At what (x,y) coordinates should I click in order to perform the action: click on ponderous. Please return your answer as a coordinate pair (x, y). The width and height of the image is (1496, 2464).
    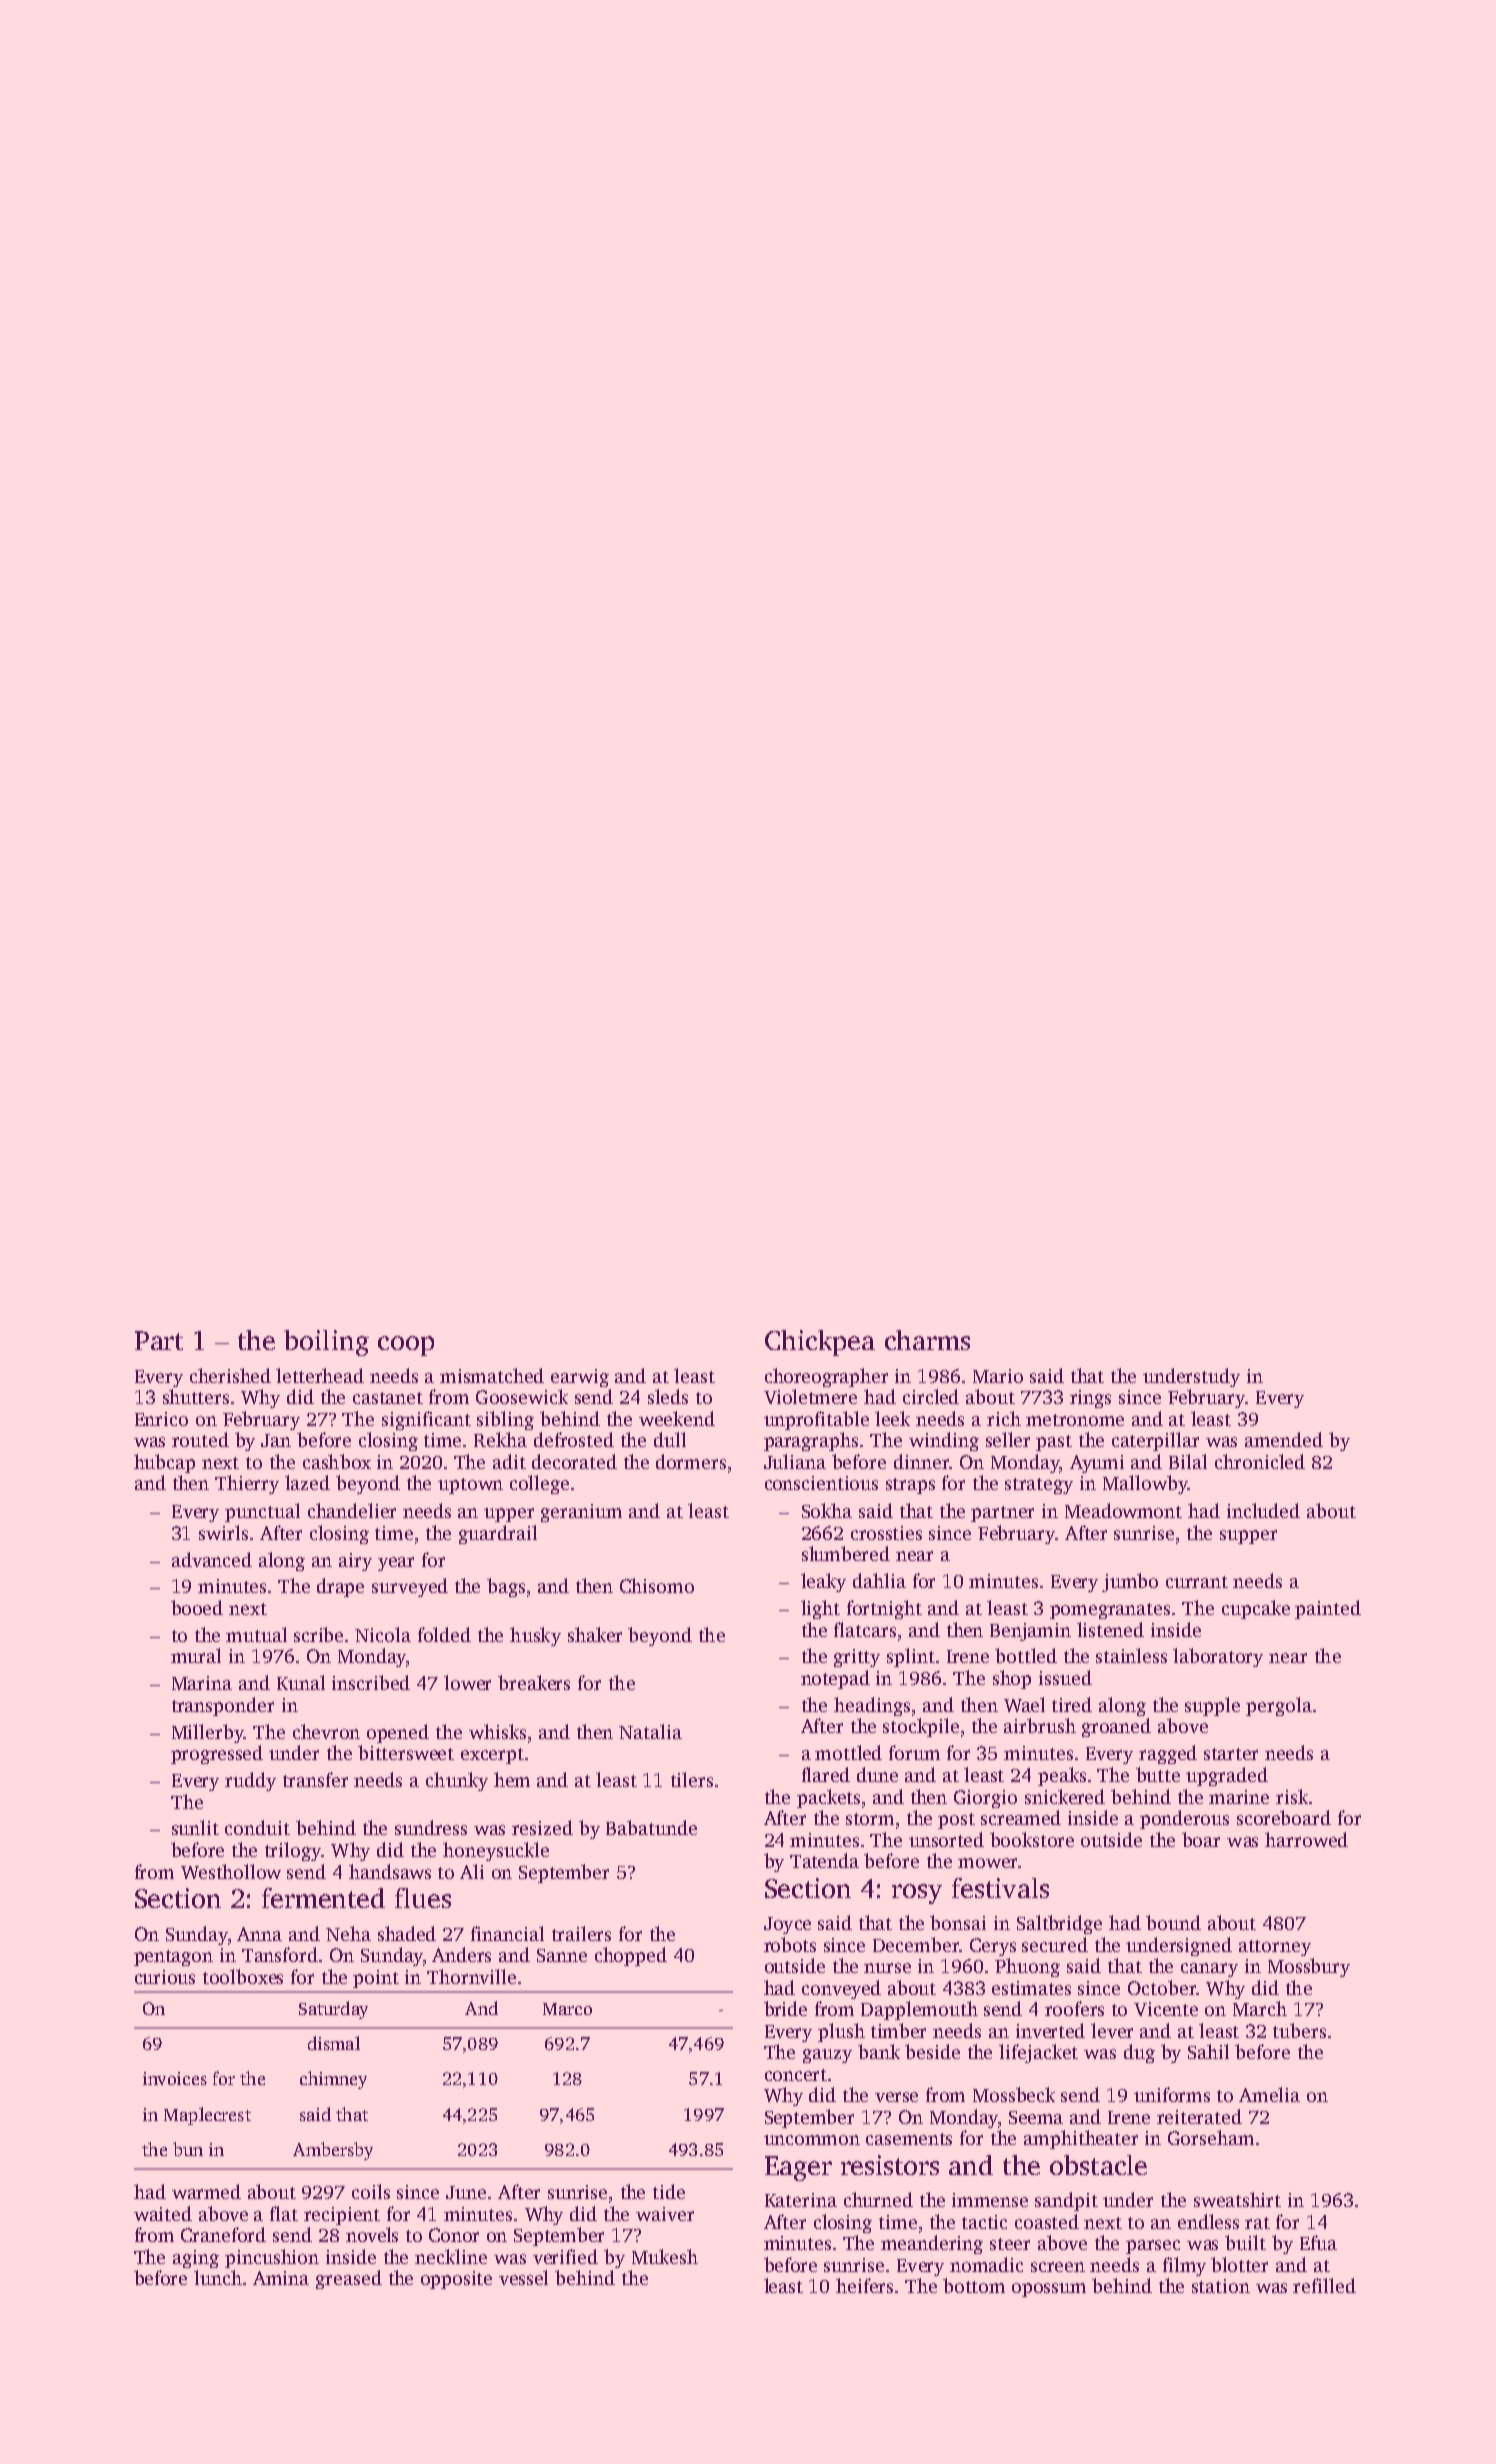
    Looking at the image, I should click on (1184, 1819).
